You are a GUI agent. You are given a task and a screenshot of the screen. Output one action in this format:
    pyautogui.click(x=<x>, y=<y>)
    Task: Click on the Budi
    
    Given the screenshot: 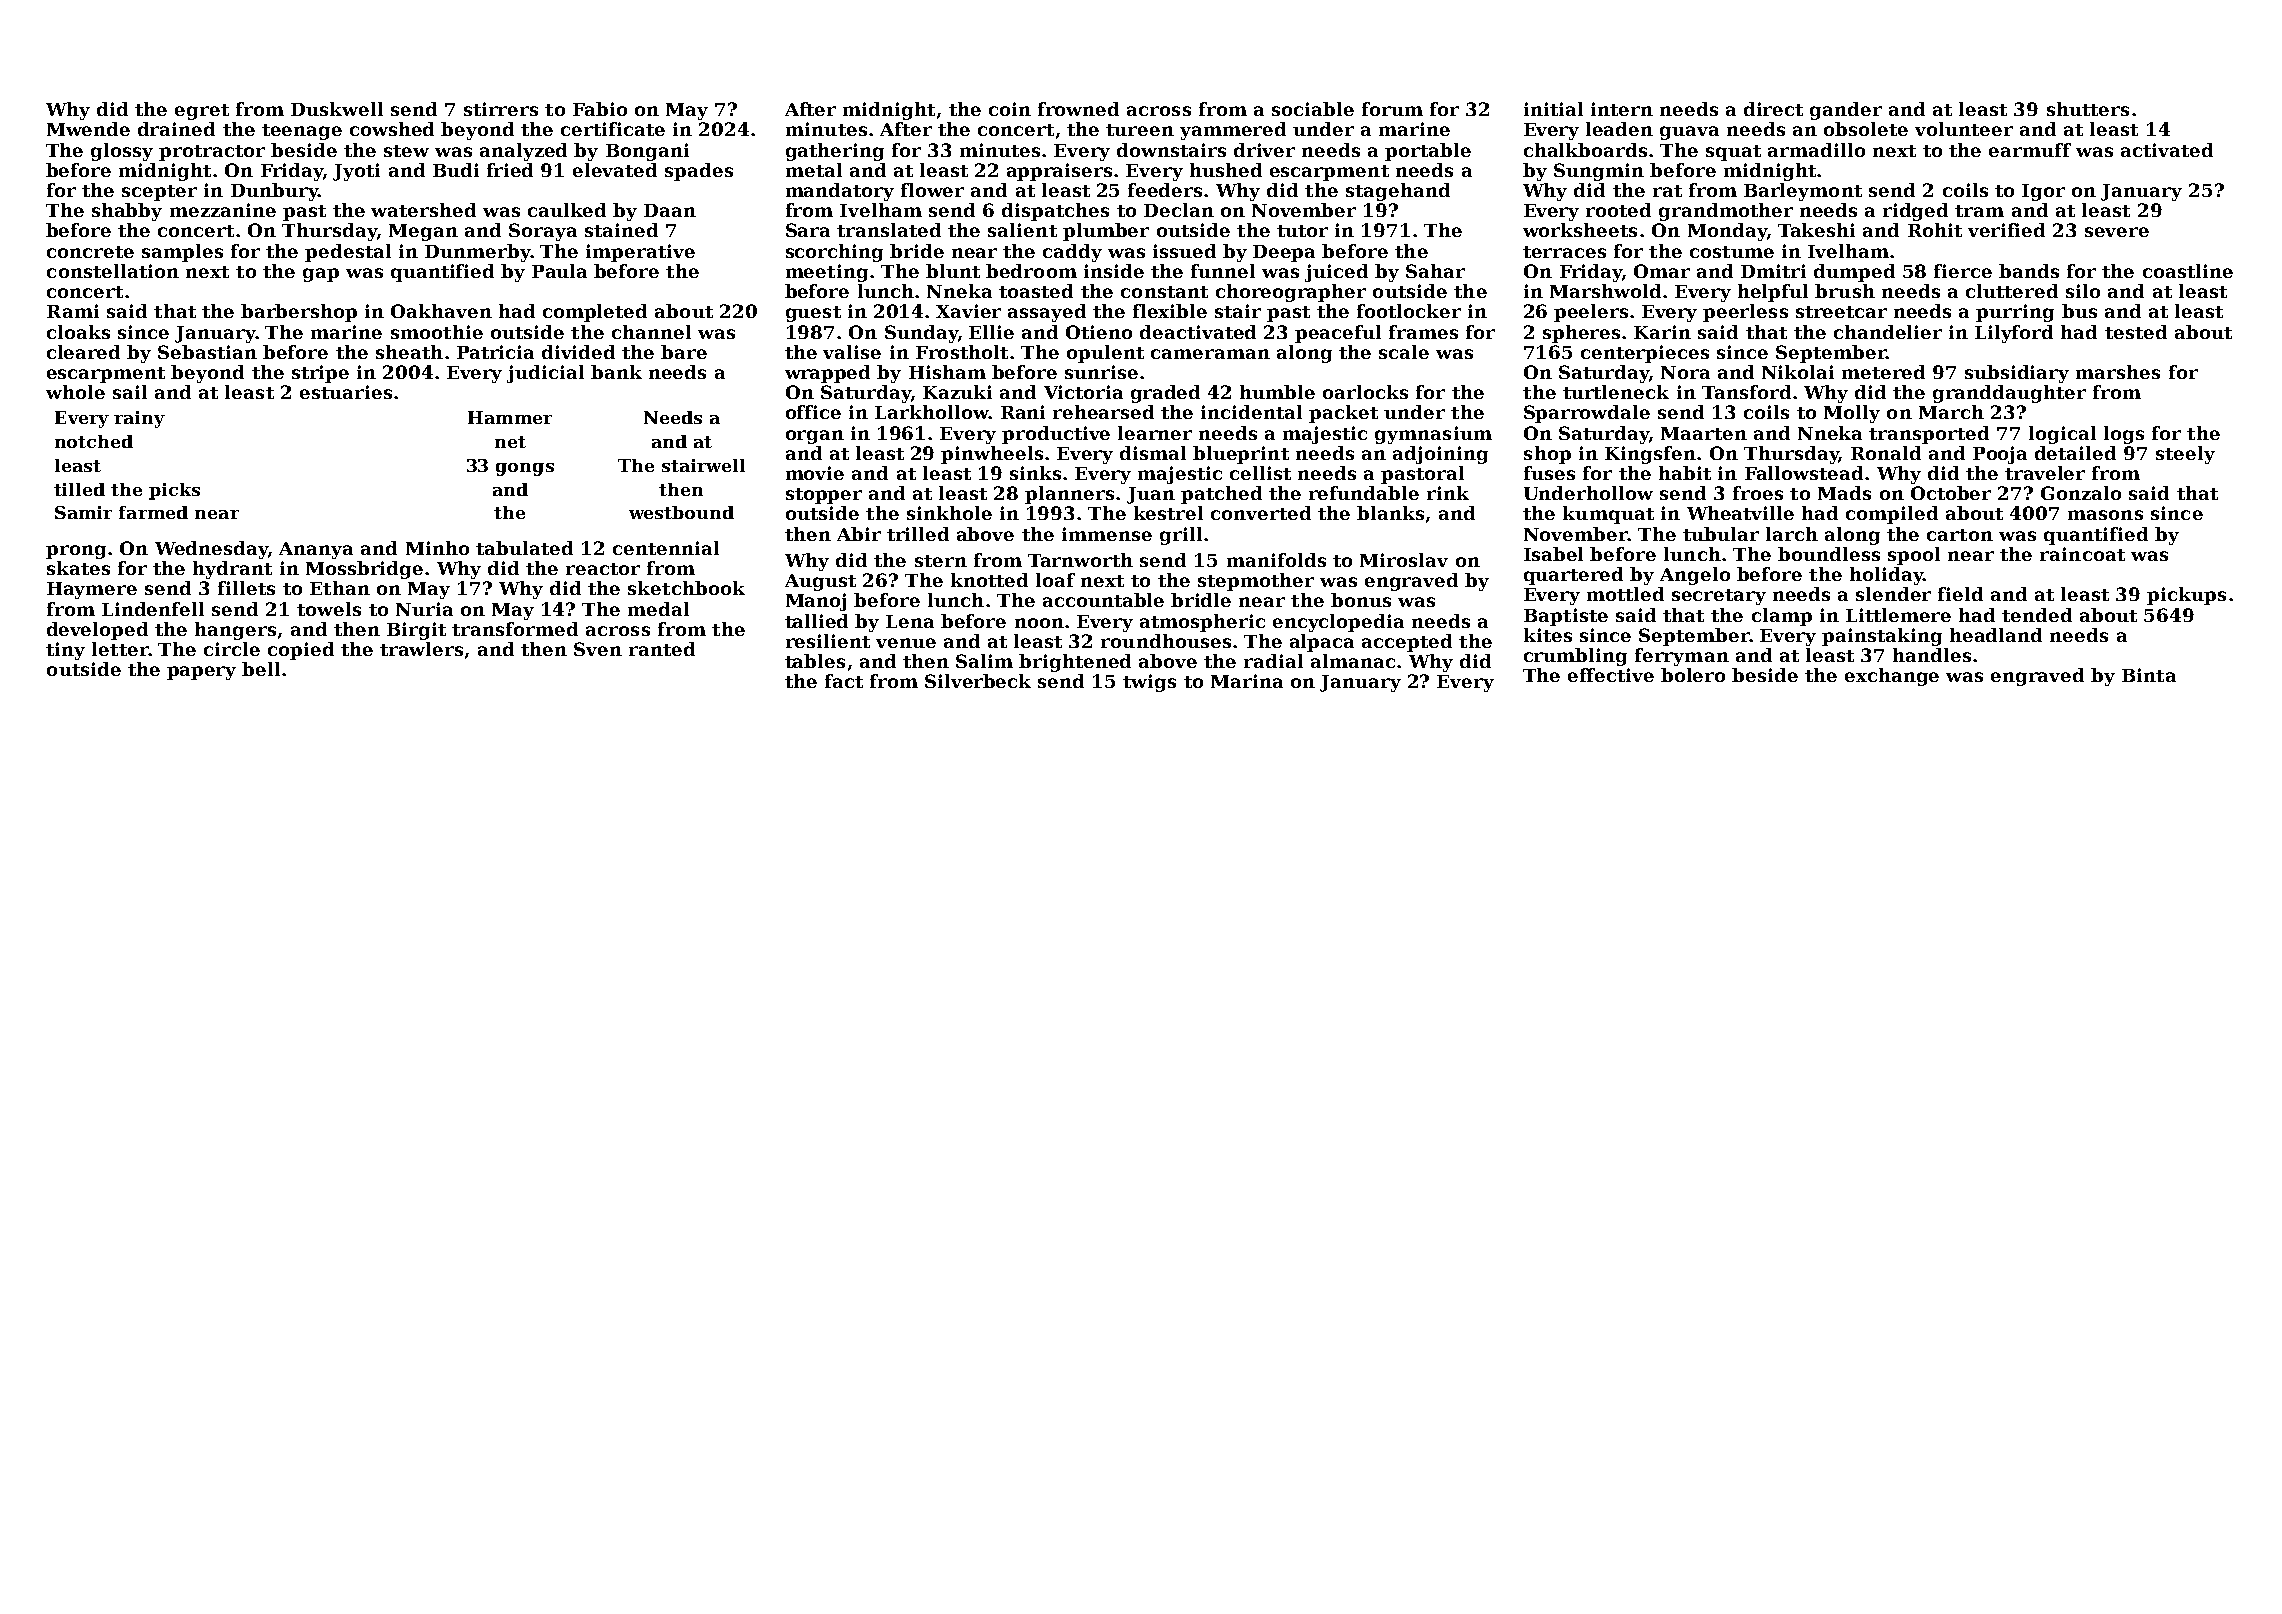 What is the action you would take?
    pyautogui.click(x=456, y=170)
